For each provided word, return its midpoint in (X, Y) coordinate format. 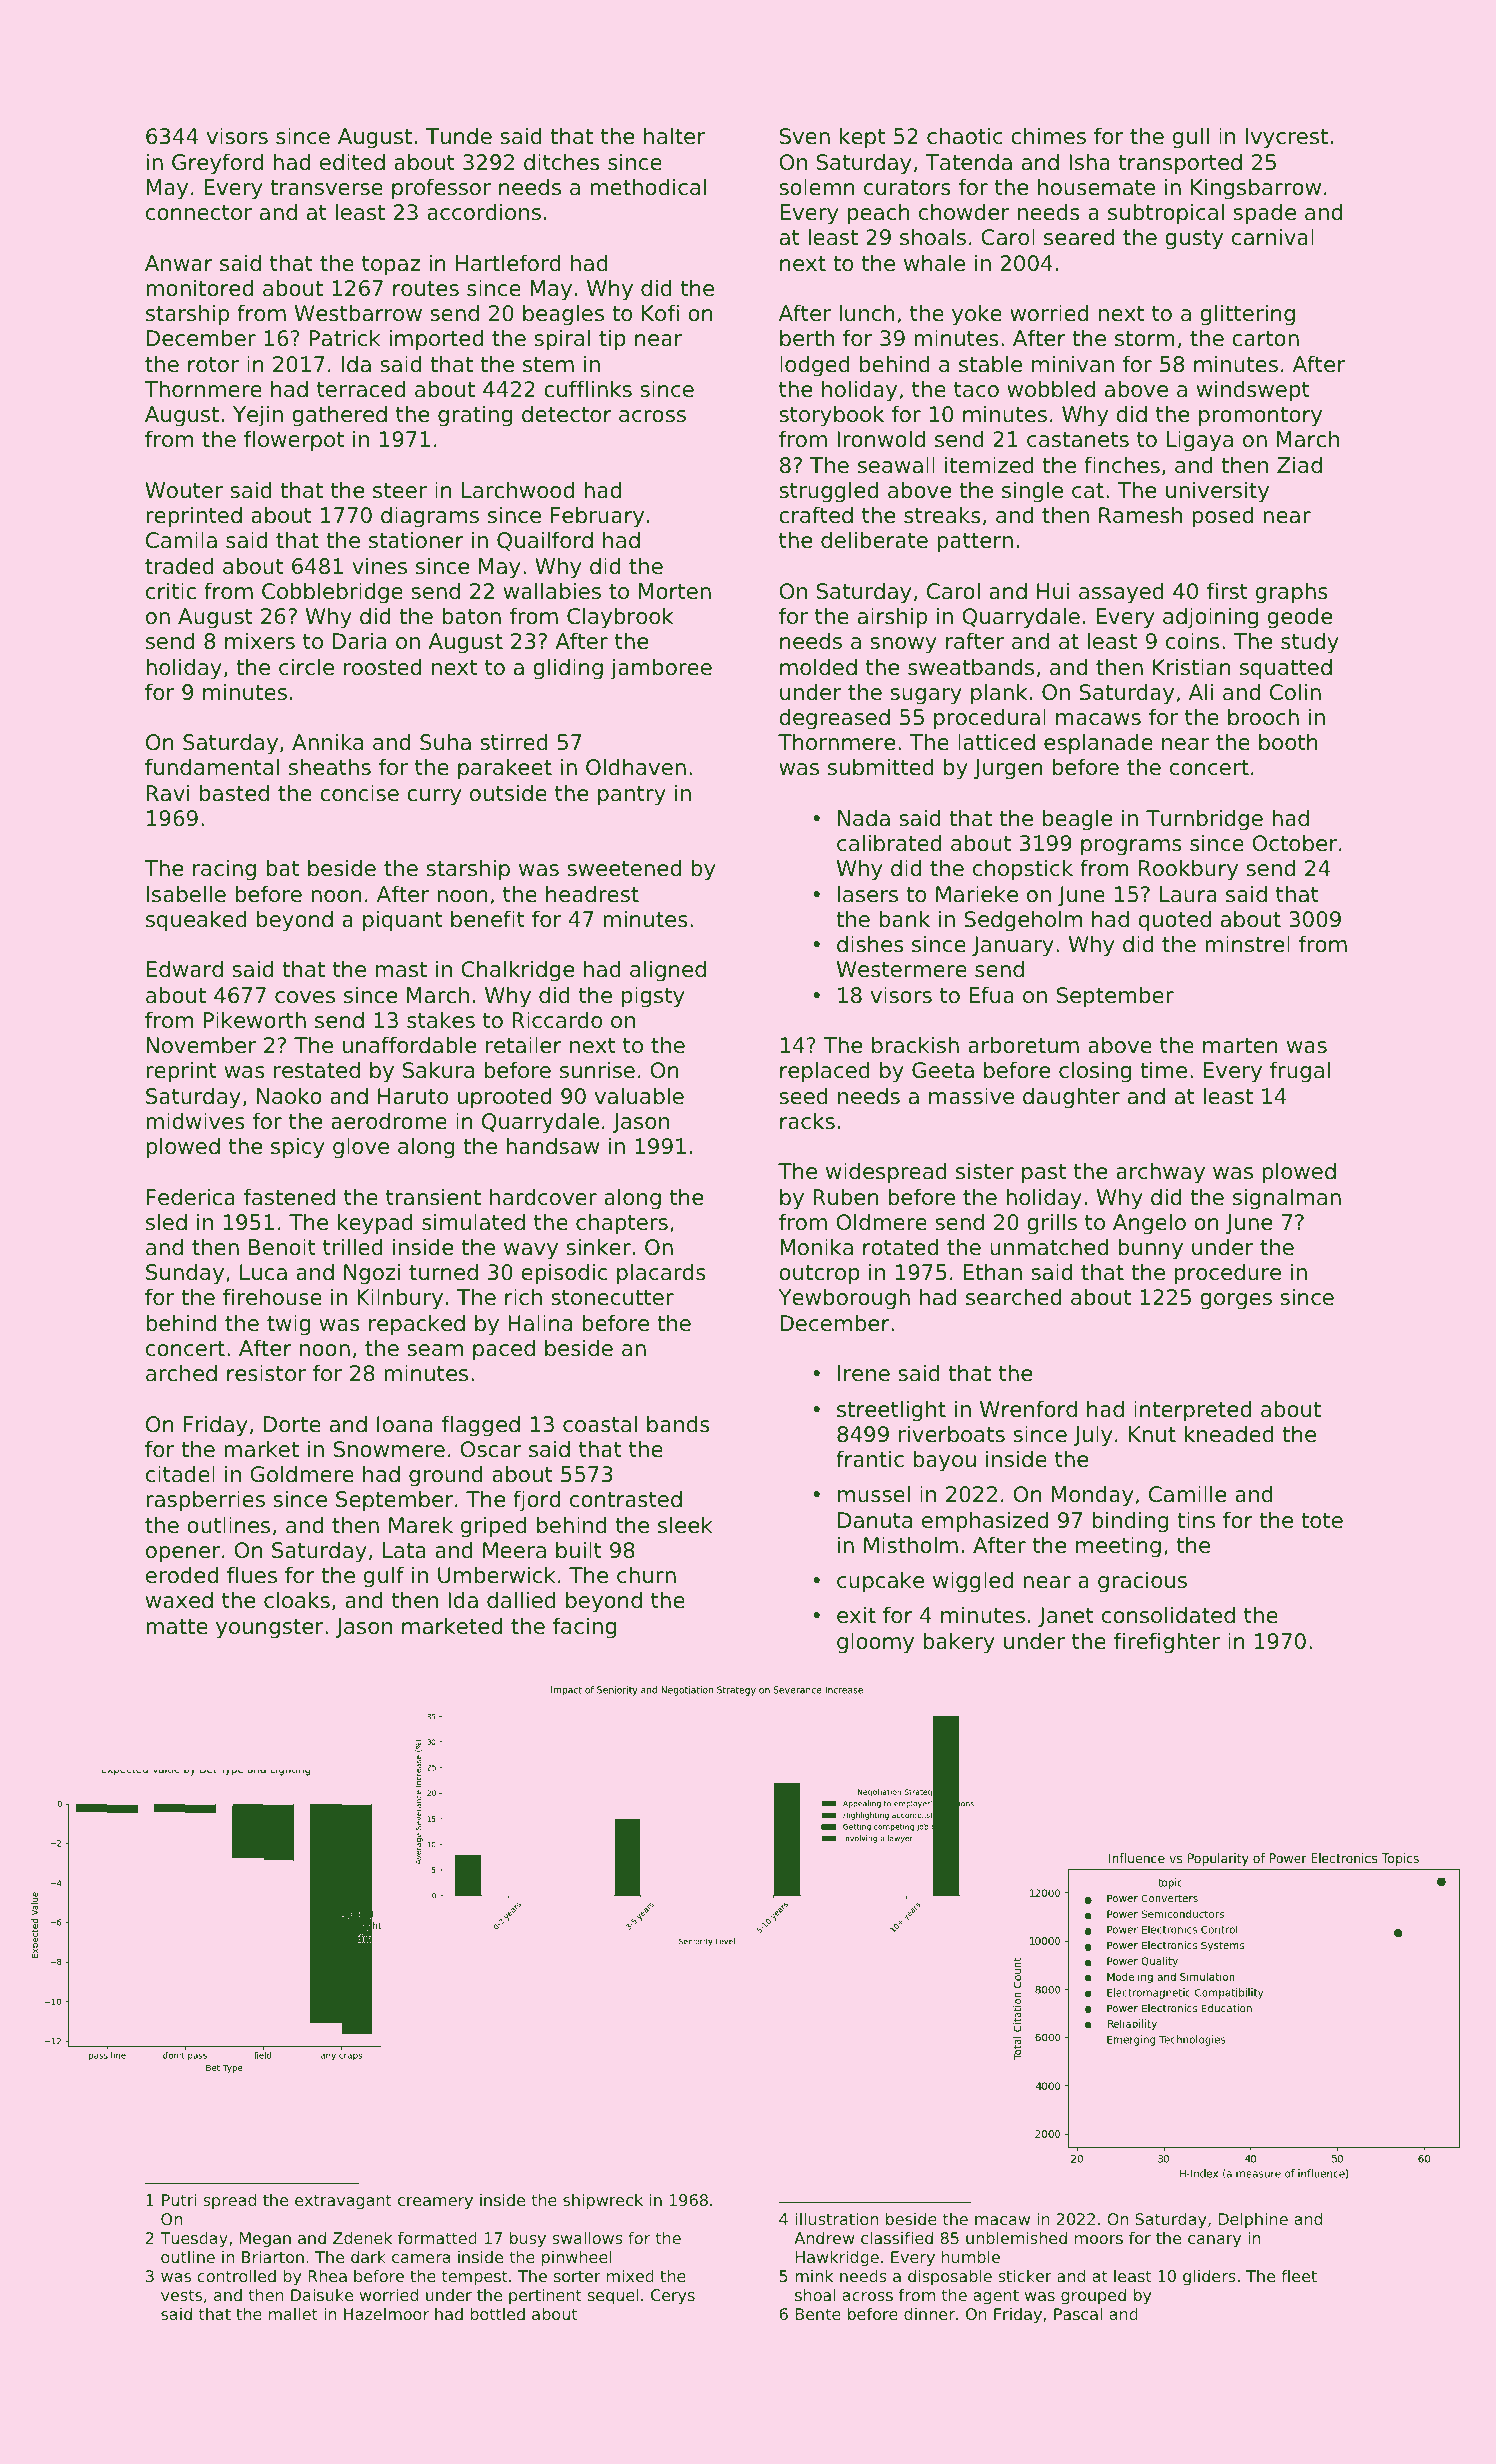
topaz (391, 266)
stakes (441, 1020)
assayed (1121, 593)
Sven (805, 136)
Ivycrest (1287, 138)
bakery (959, 1643)
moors (1099, 2239)
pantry (632, 796)
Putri (179, 2200)
